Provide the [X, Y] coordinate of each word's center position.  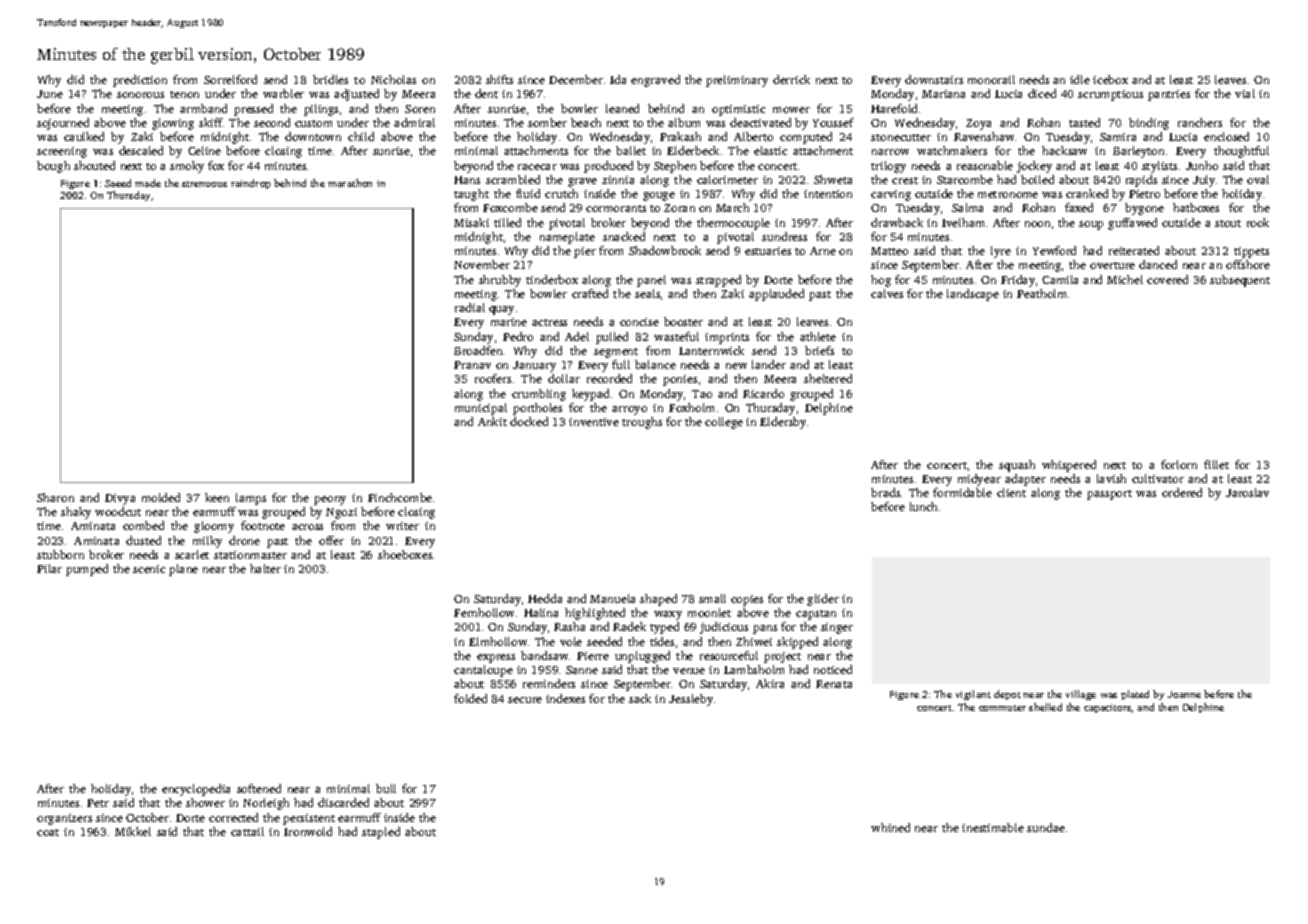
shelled [1045, 707]
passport [1109, 495]
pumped [87, 570]
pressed [253, 110]
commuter [1002, 708]
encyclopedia [196, 790]
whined [890, 827]
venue [689, 671]
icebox [1110, 79]
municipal [481, 409]
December [576, 79]
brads [885, 492]
